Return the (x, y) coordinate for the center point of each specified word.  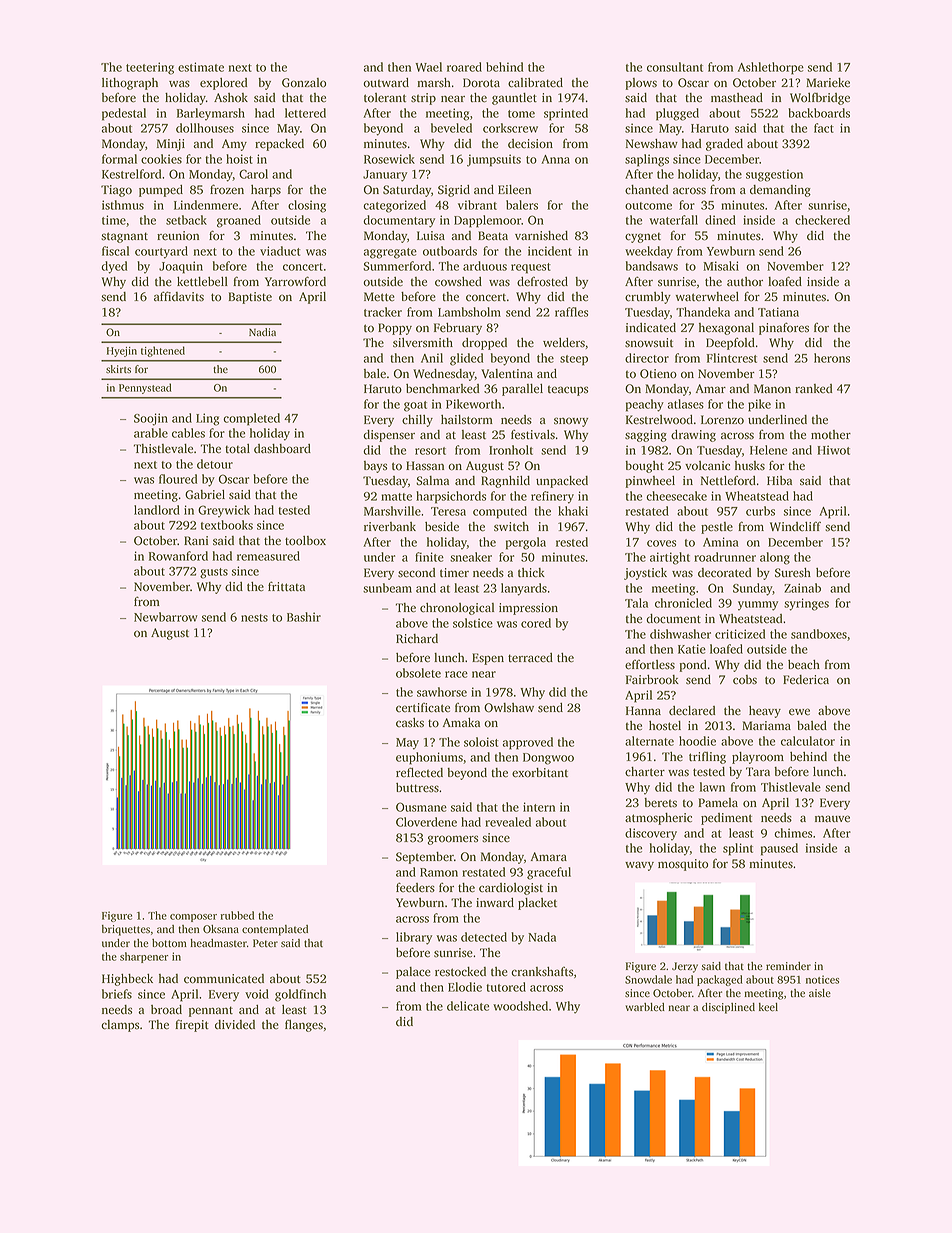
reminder (788, 966)
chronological (457, 609)
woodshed (520, 1006)
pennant (211, 1011)
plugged (677, 114)
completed (251, 419)
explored (224, 84)
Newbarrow (166, 617)
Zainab (802, 588)
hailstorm (467, 420)
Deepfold (730, 343)
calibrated (535, 83)
